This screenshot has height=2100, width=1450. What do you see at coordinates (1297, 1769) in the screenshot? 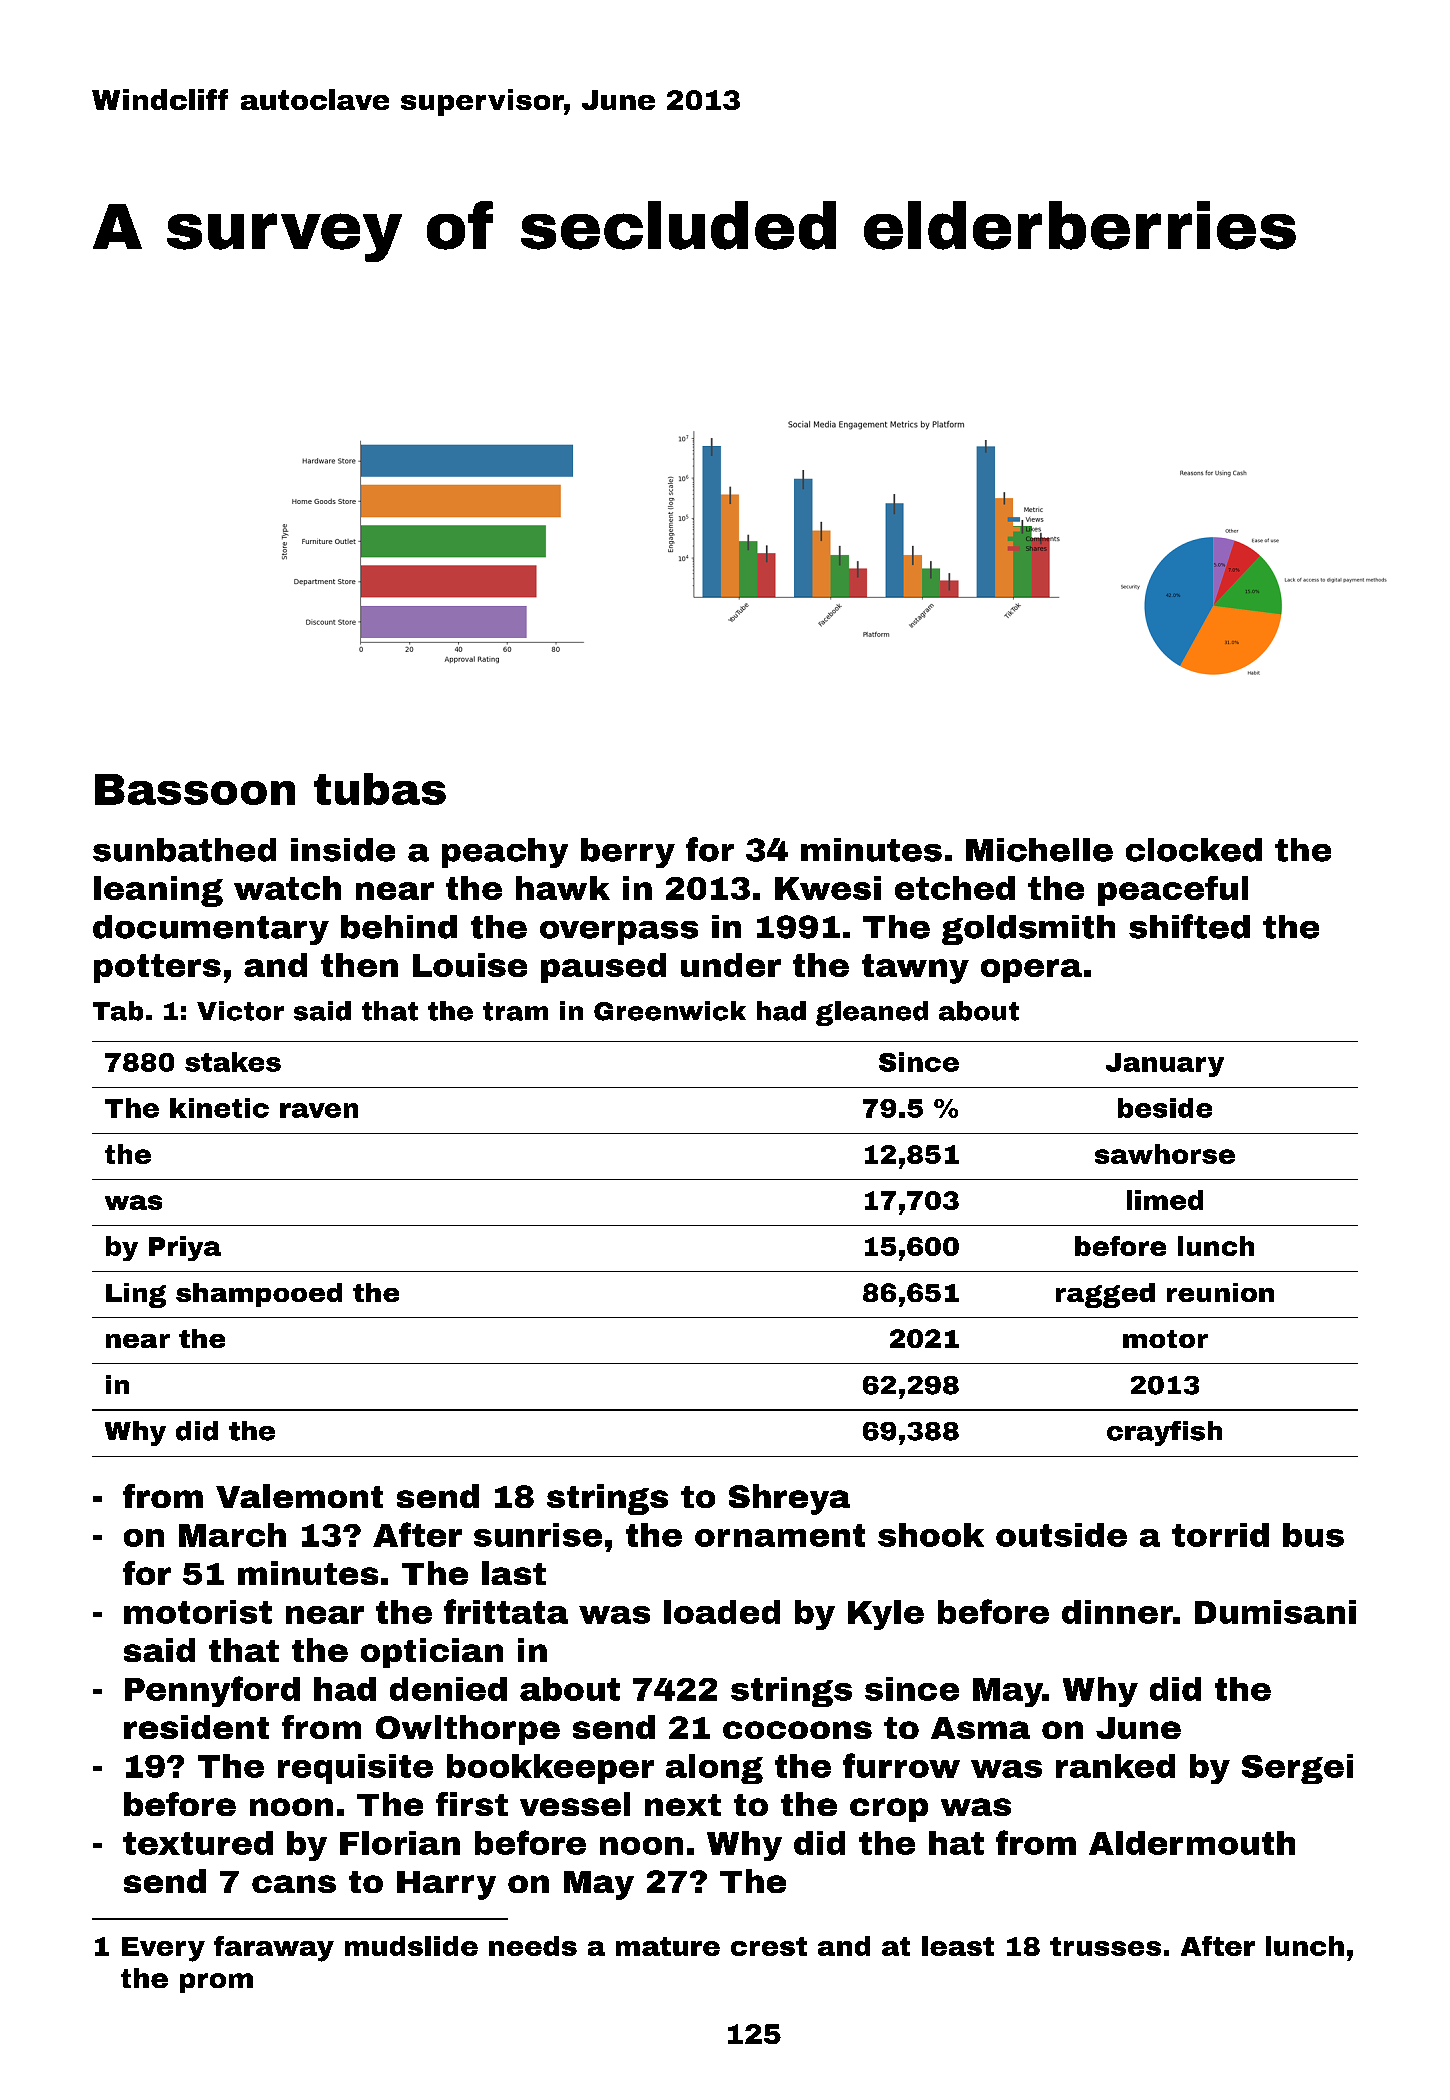
I see `Sergei` at bounding box center [1297, 1769].
